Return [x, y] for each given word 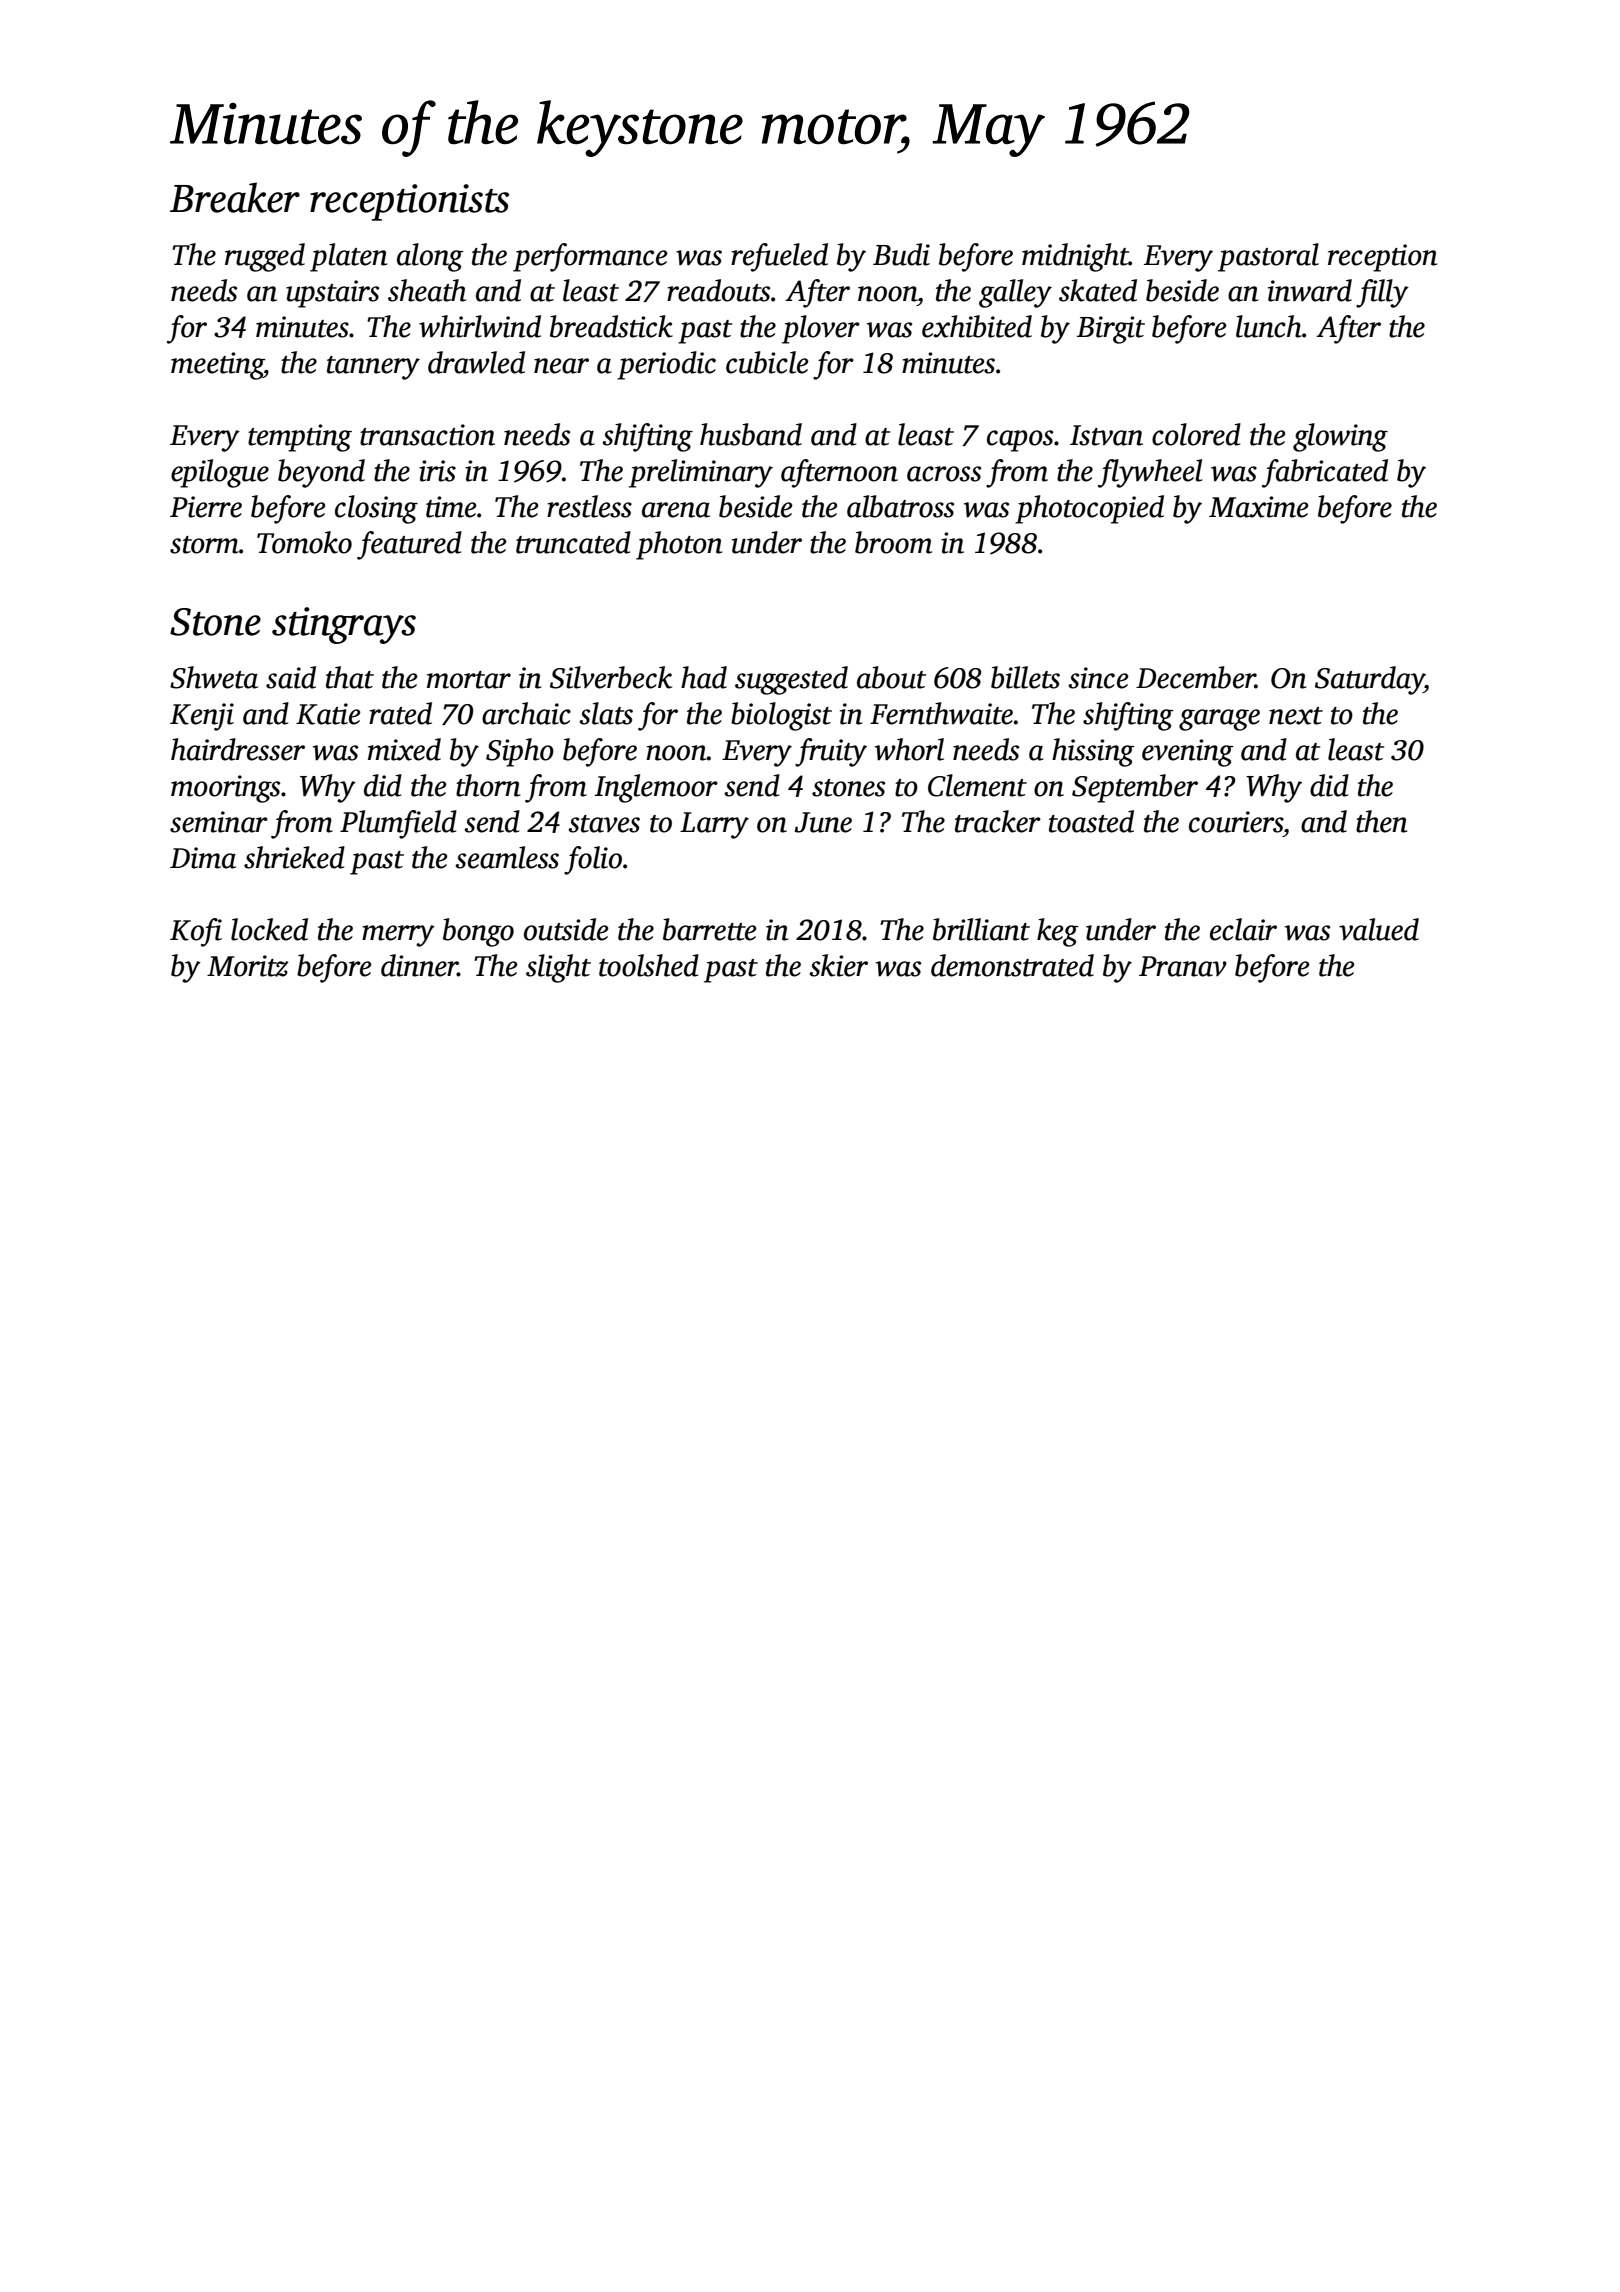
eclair [1243, 929]
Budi [901, 254]
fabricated [1325, 473]
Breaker [235, 197]
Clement [977, 785]
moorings [225, 789]
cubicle [767, 362]
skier [838, 965]
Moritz [248, 966]
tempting [300, 438]
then [1381, 821]
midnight [1075, 257]
